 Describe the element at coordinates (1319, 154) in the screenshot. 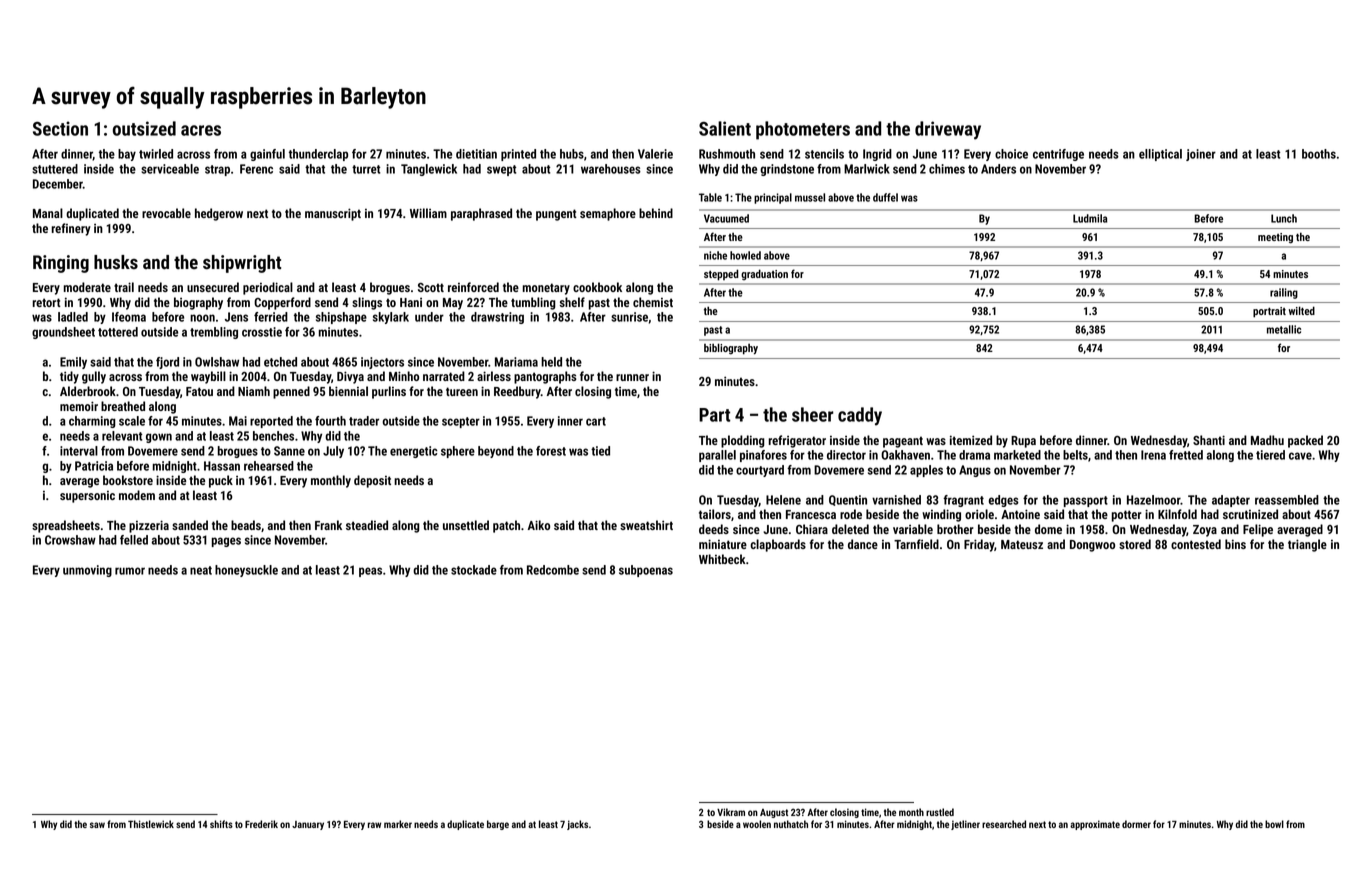

I see `booths` at that location.
